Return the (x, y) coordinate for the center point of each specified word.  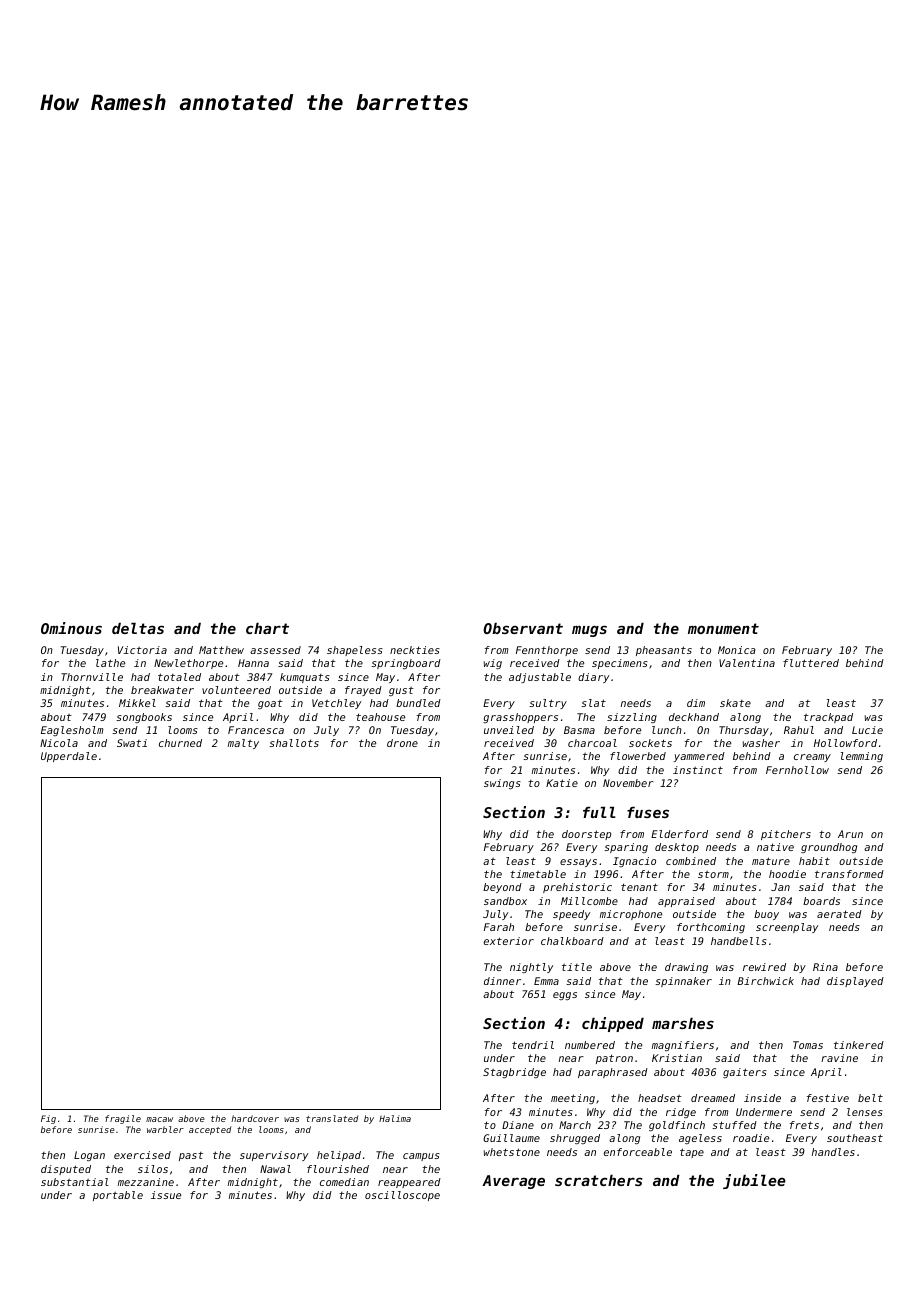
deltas (138, 628)
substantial (75, 1182)
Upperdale (69, 757)
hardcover (255, 1118)
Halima (395, 1118)
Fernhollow (797, 770)
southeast (855, 1138)
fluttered (811, 663)
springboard (406, 664)
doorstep (586, 835)
